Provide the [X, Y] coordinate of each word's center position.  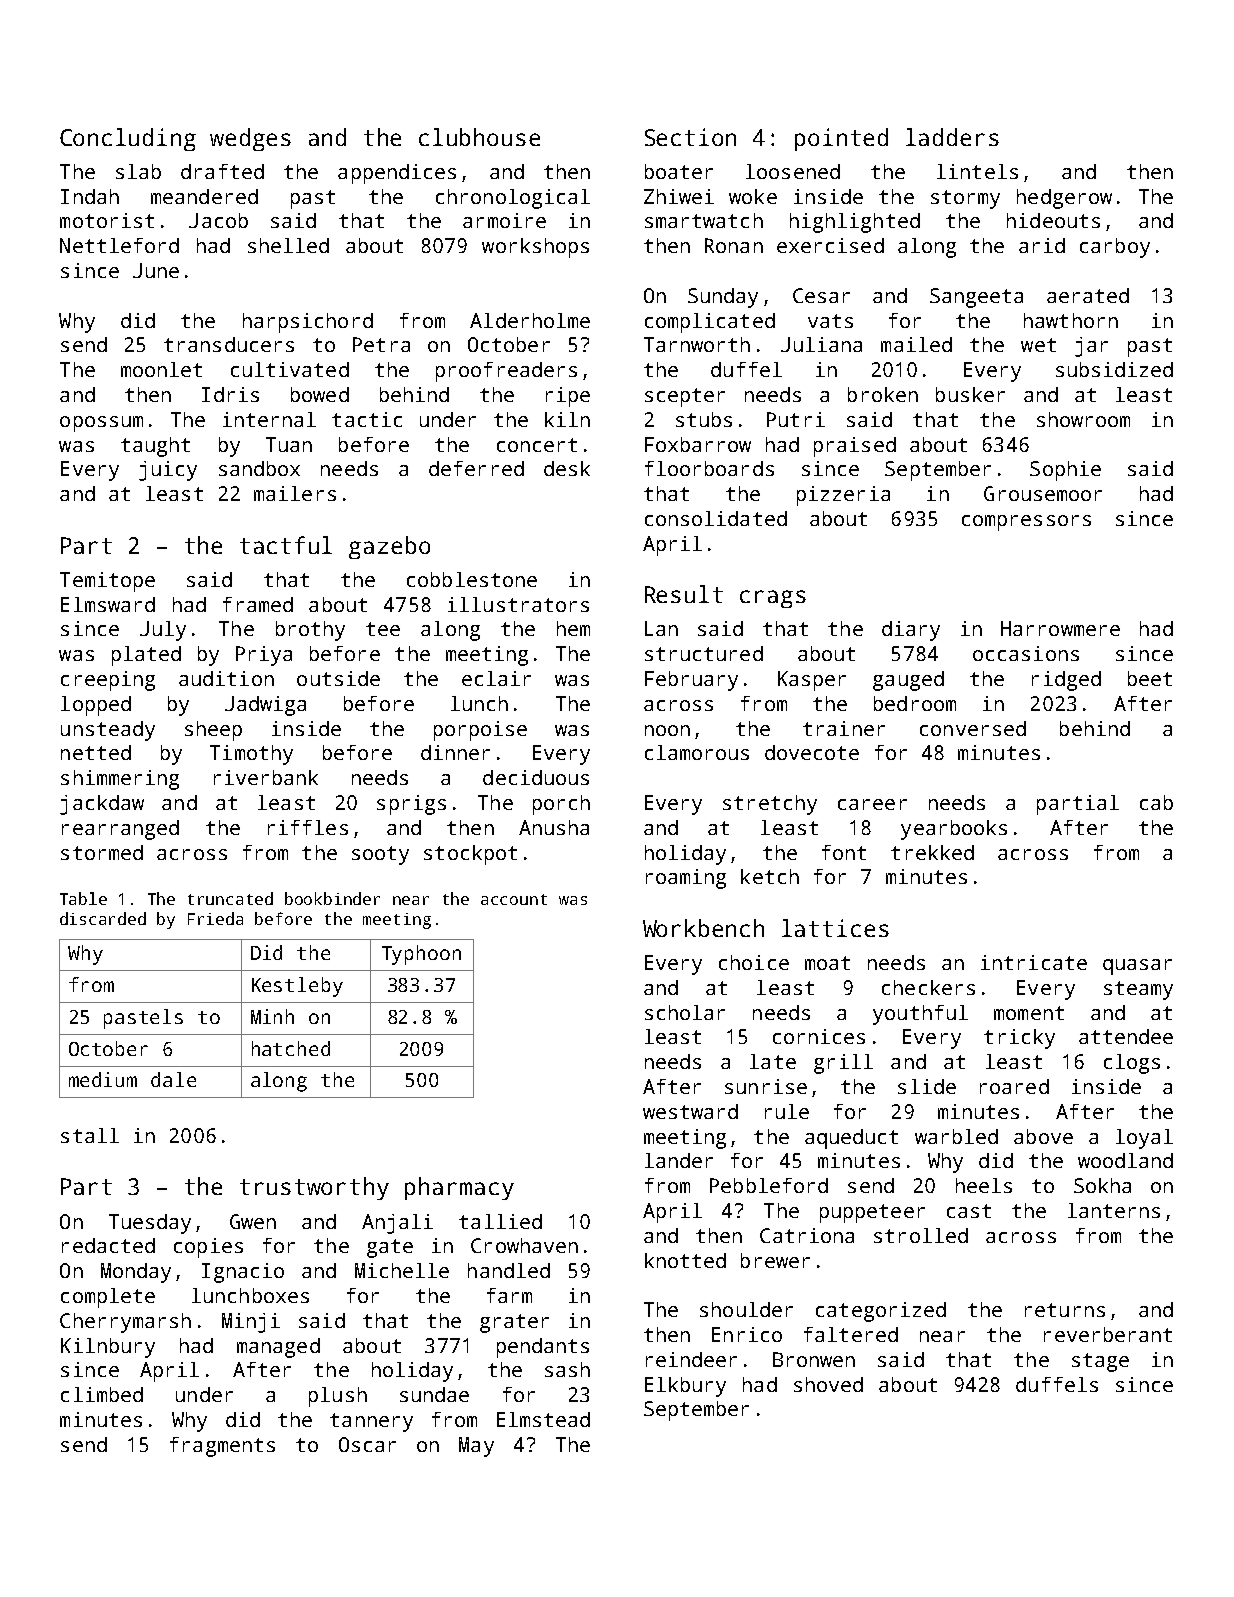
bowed [320, 394]
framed [258, 604]
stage [1100, 1362]
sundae [434, 1394]
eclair [496, 678]
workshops [535, 248]
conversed [973, 728]
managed [278, 1348]
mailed [916, 344]
